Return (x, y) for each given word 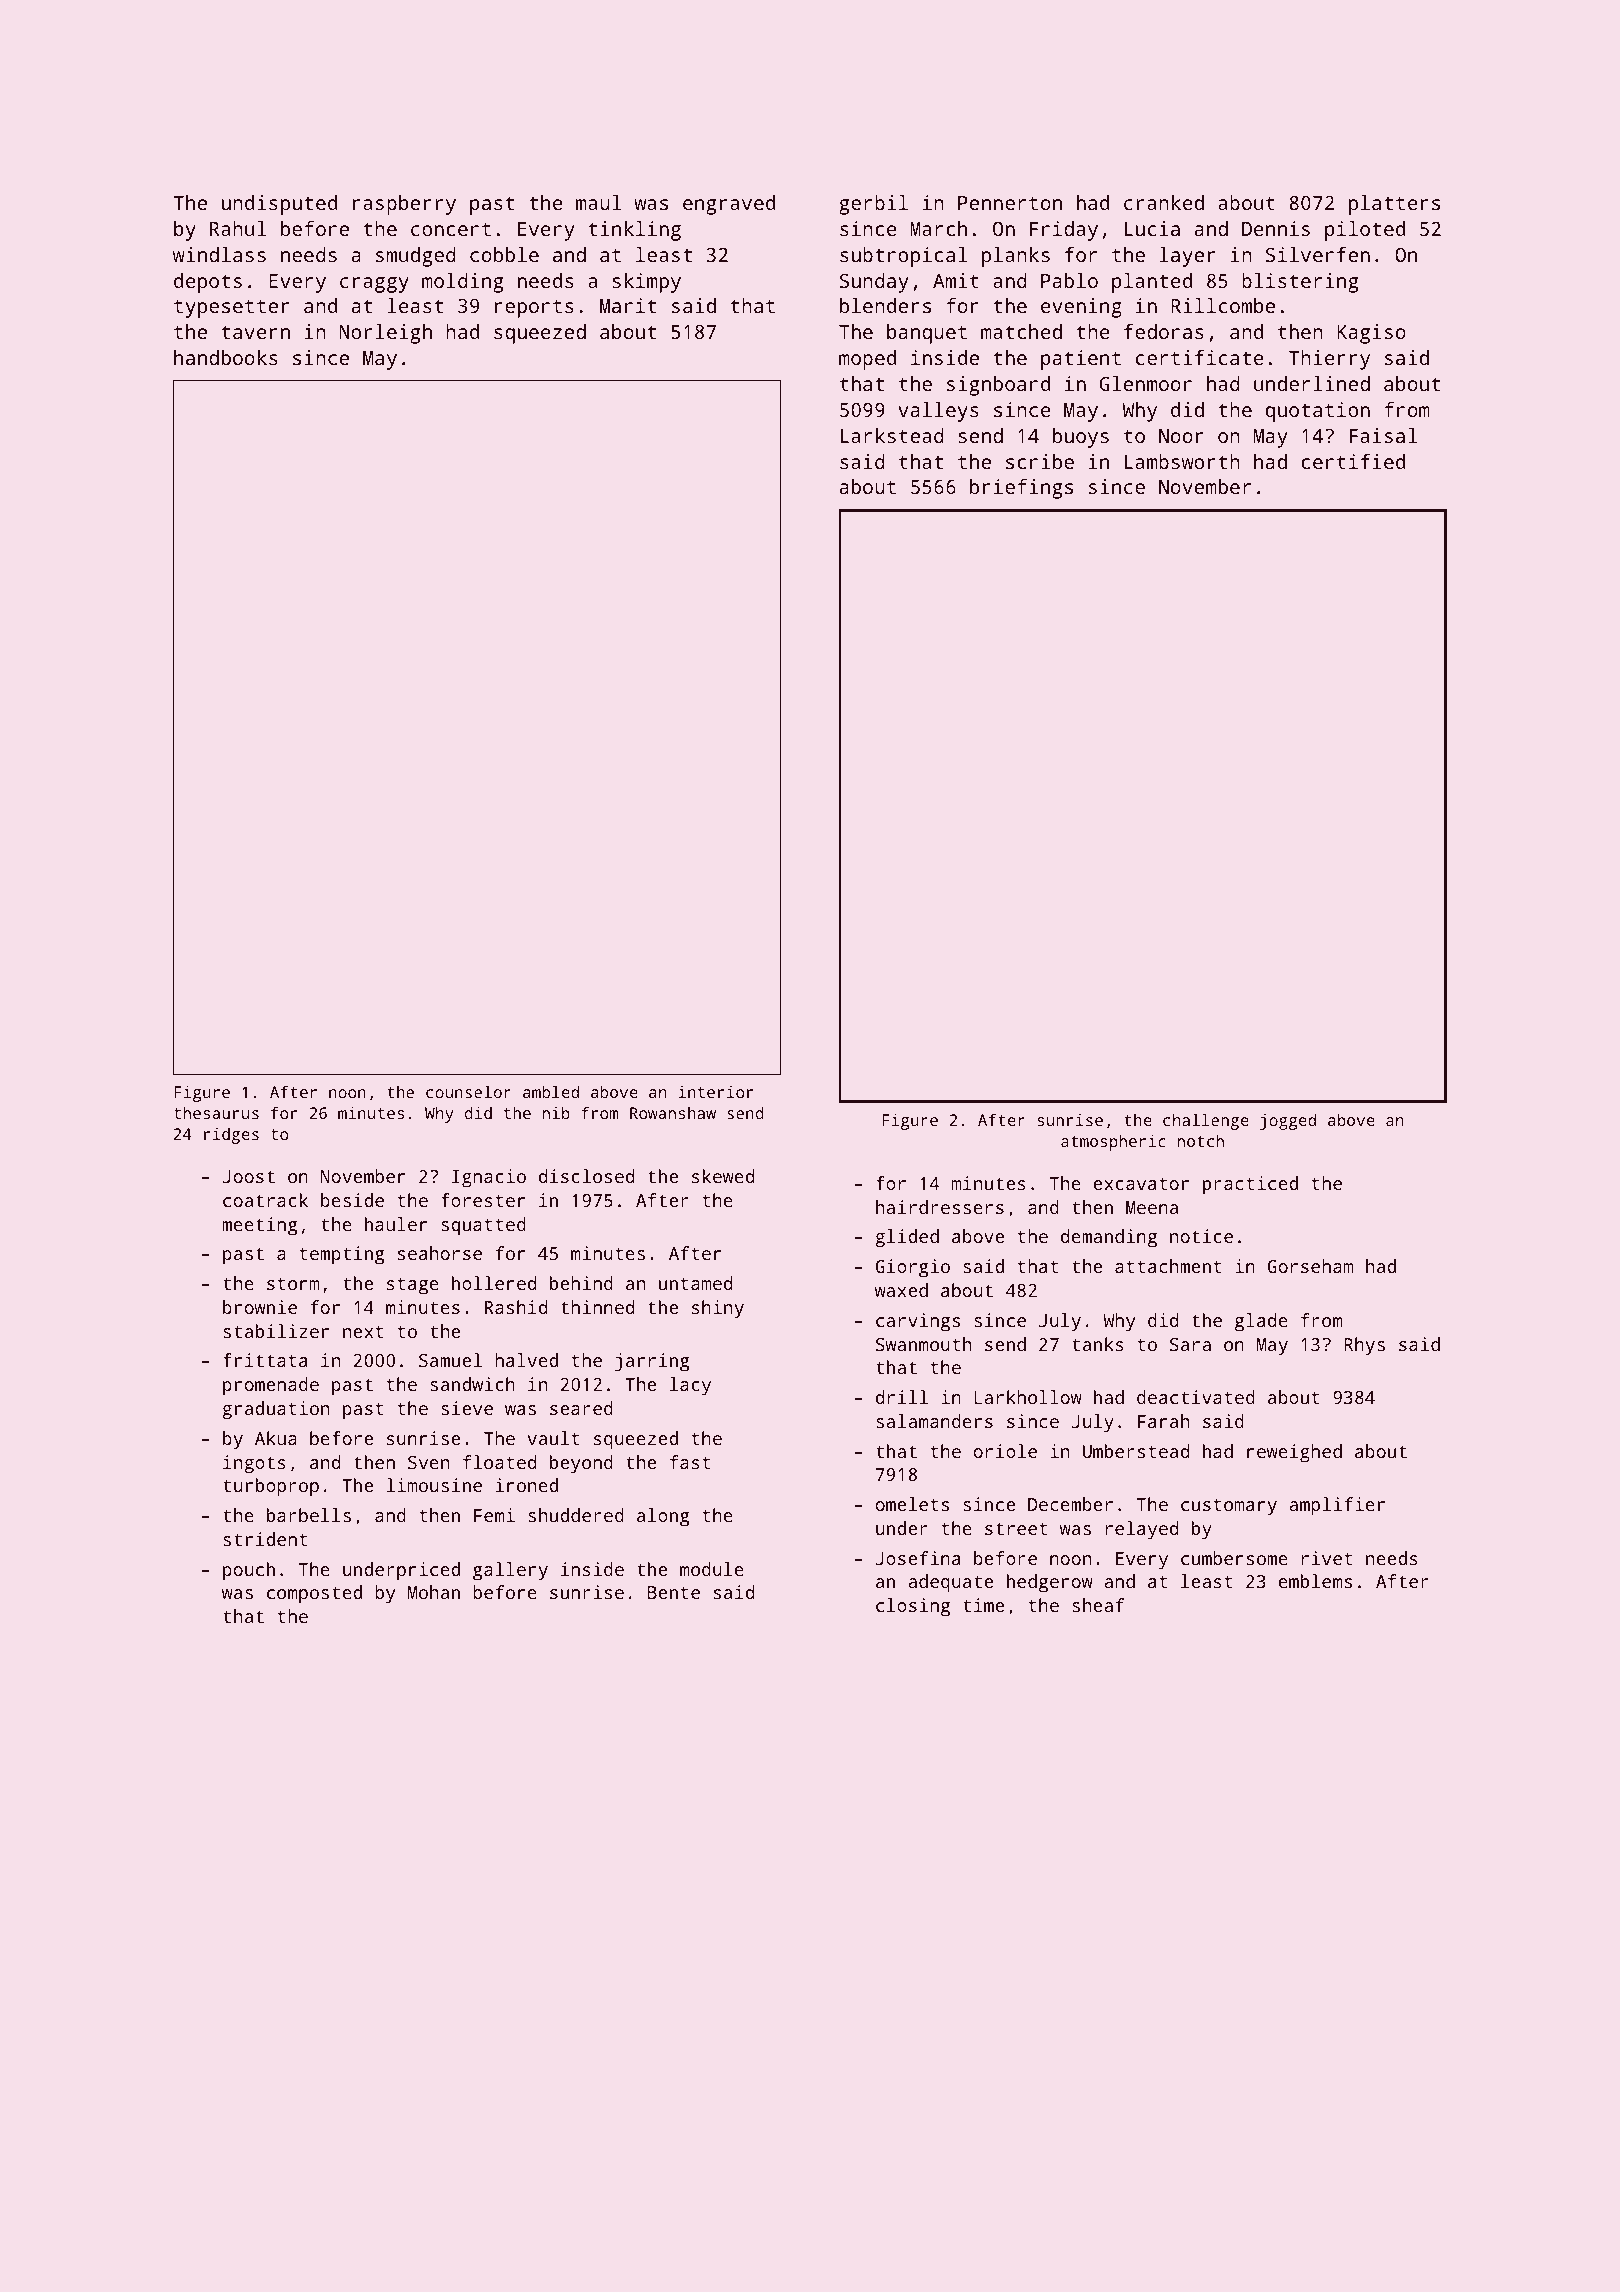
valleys (938, 412)
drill (902, 1397)
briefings (1021, 489)
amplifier (1337, 1506)
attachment (1168, 1266)
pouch (249, 1571)
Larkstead (892, 435)
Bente (673, 1592)
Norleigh (386, 334)
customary (1229, 1507)
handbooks (226, 357)
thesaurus (216, 1112)
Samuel (450, 1360)
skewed (723, 1176)
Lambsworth (1182, 461)
